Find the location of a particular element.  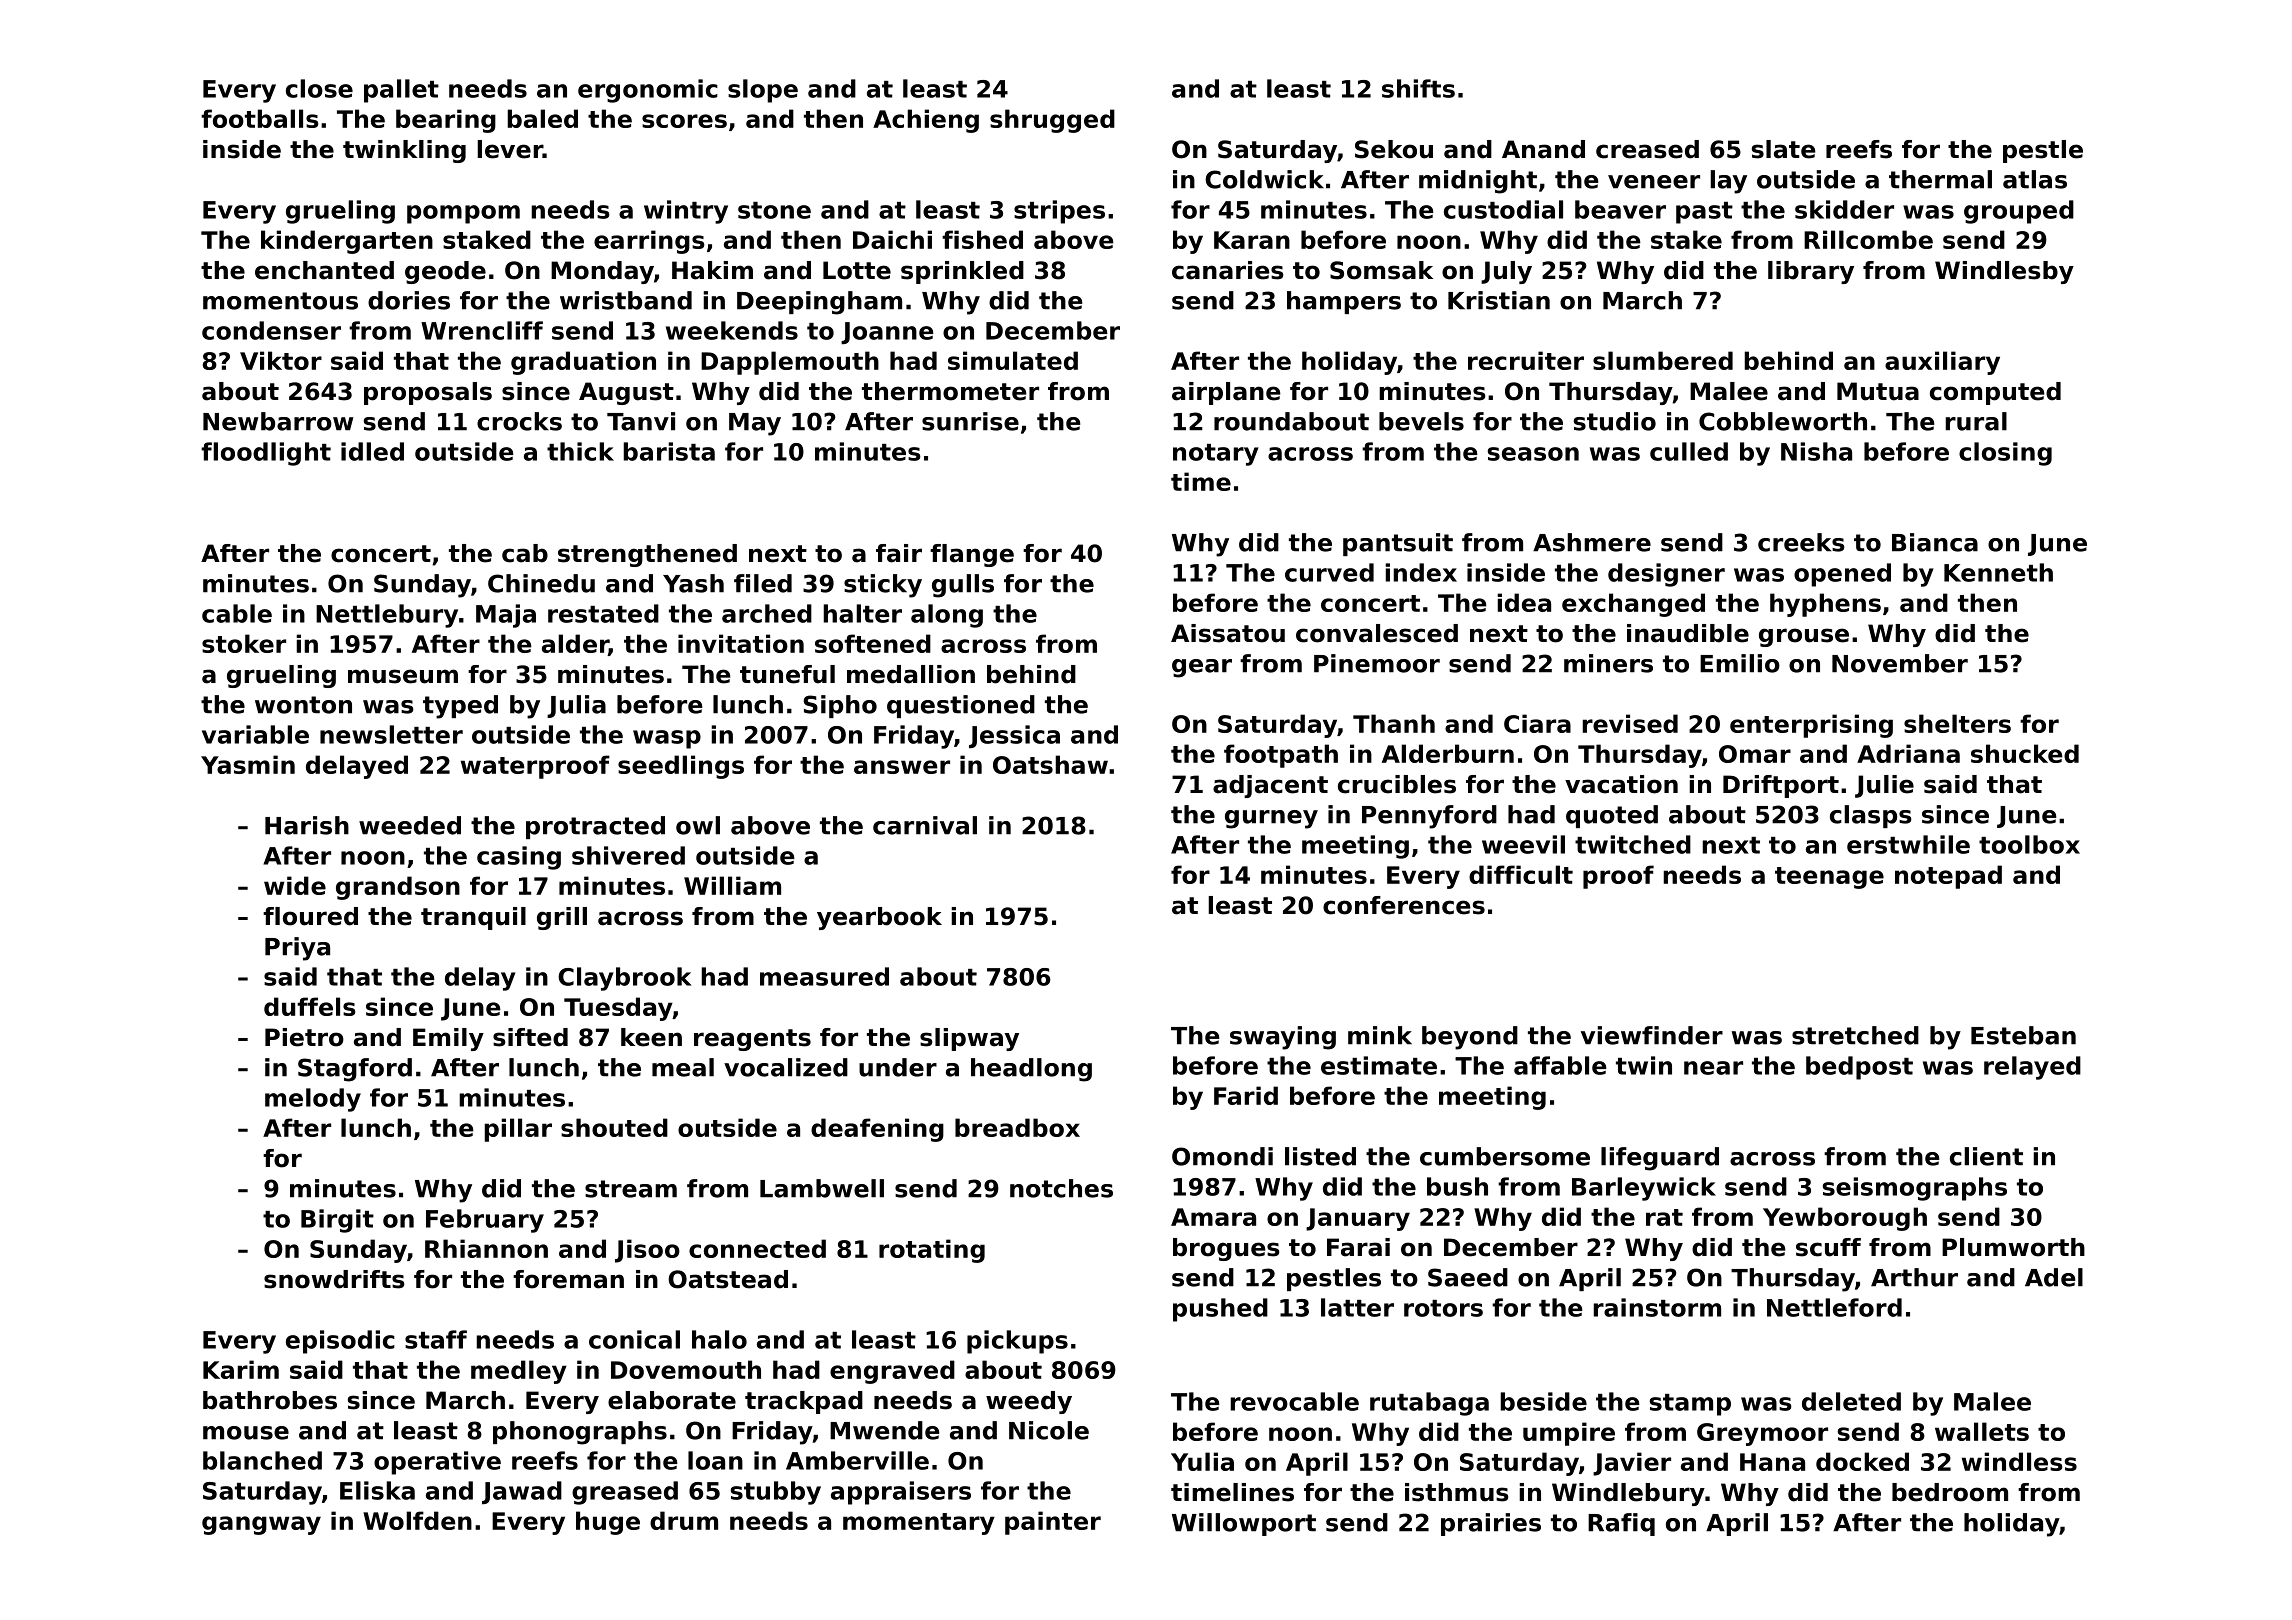

atlas is located at coordinates (2035, 179).
